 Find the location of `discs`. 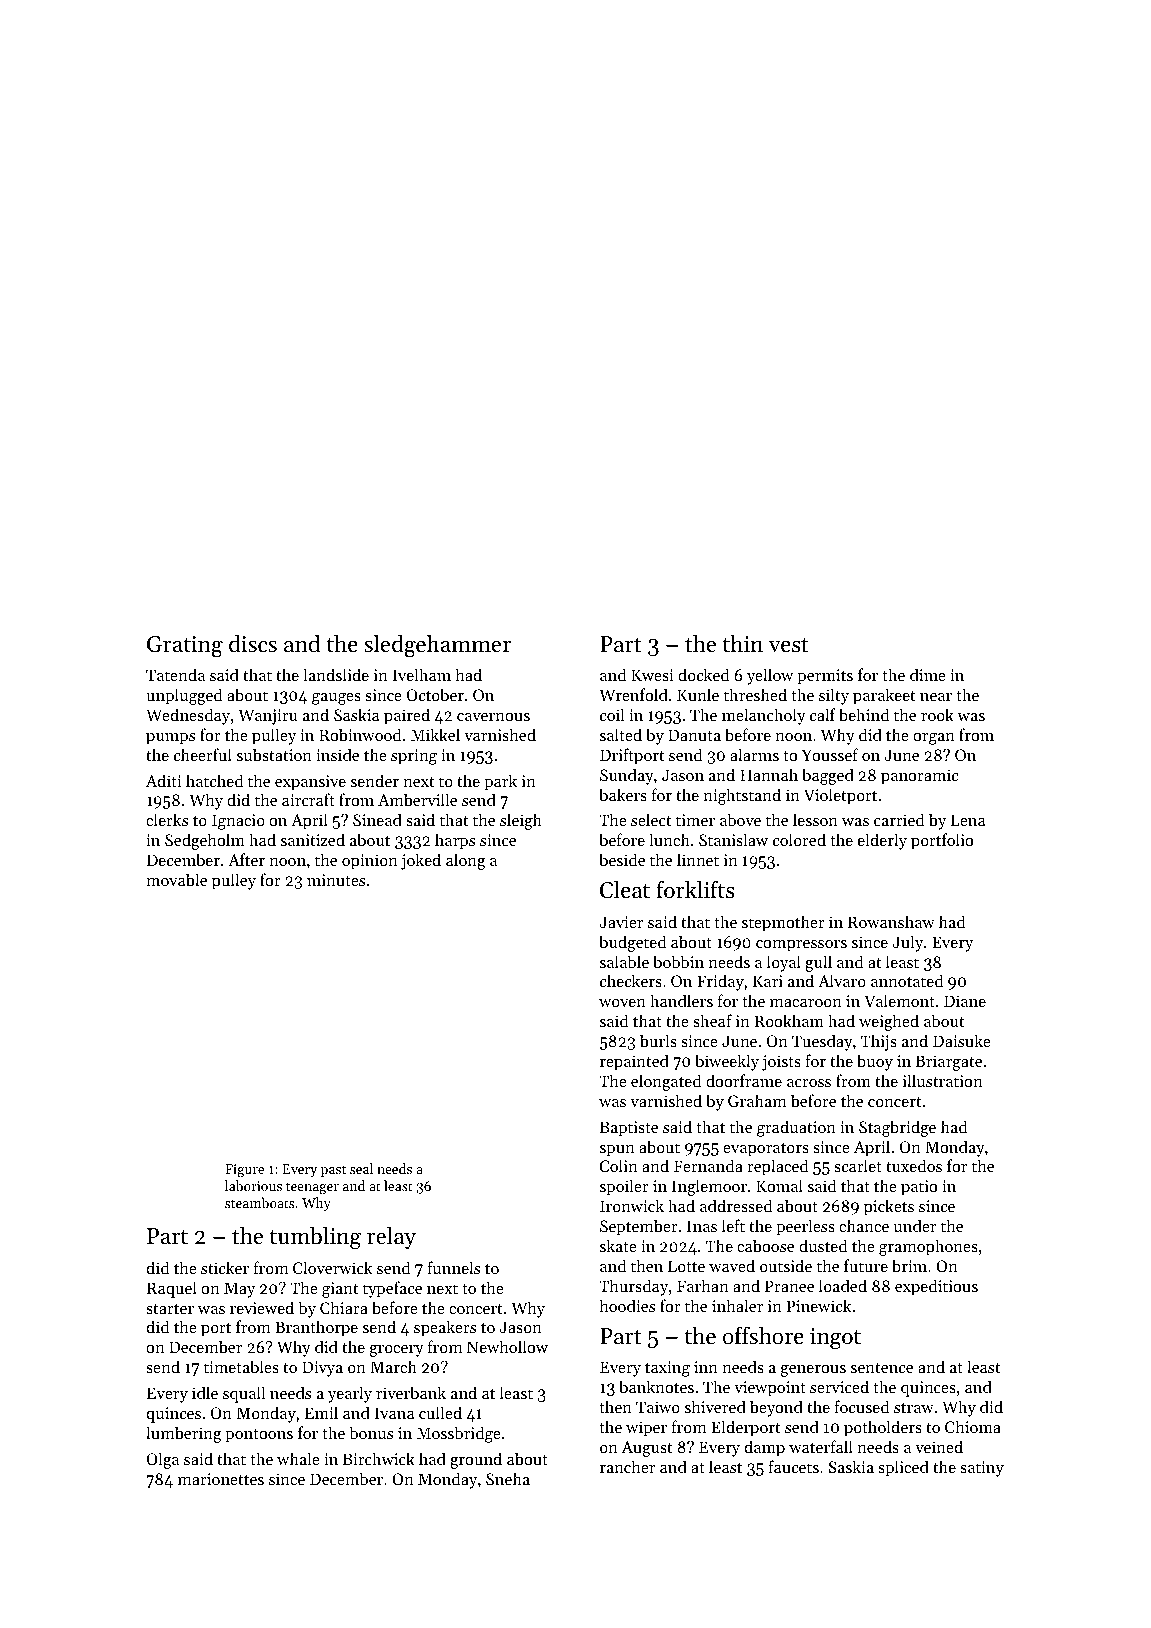

discs is located at coordinates (253, 644).
